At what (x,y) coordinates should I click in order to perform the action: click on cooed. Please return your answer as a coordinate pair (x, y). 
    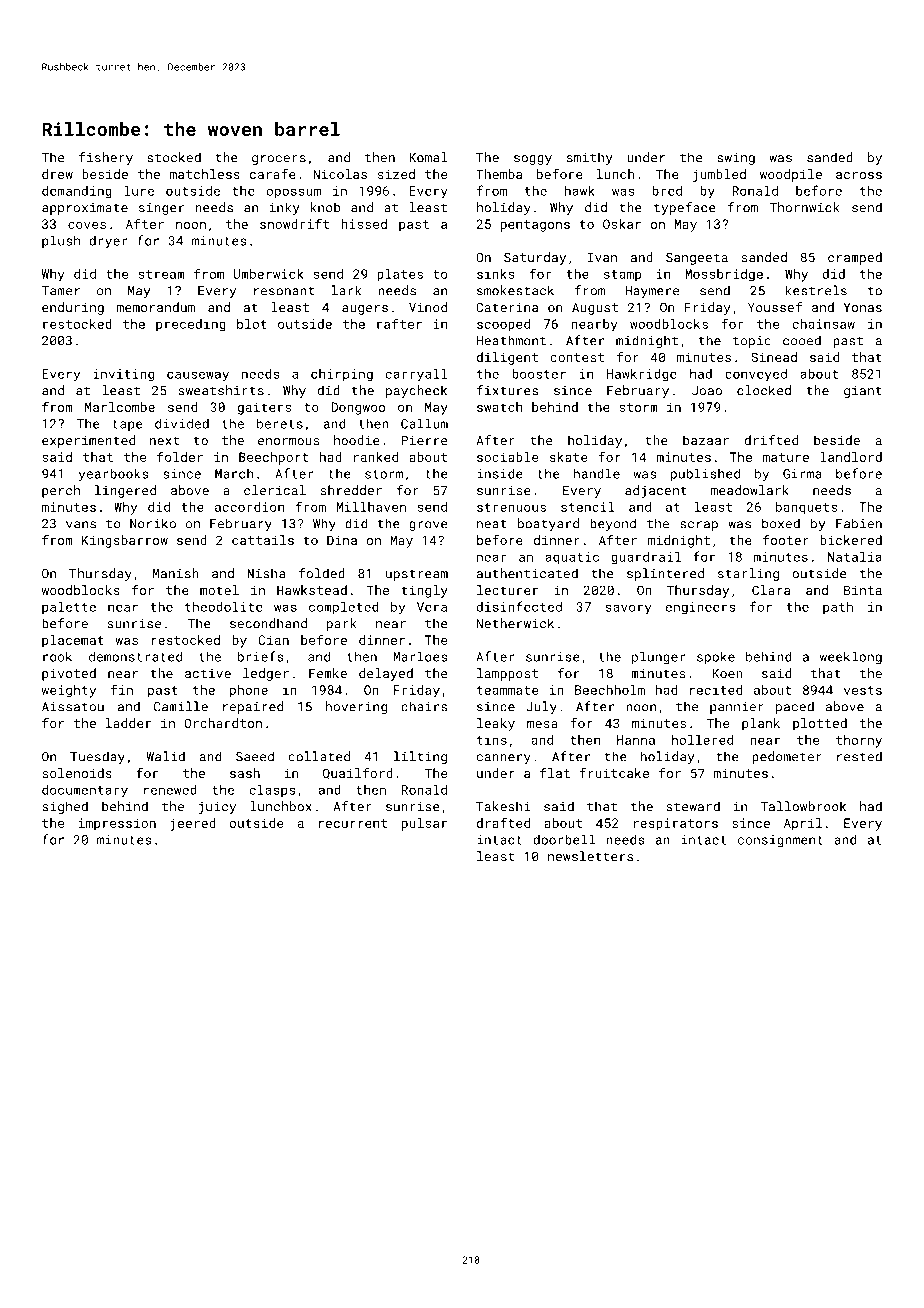
    Looking at the image, I should click on (802, 340).
